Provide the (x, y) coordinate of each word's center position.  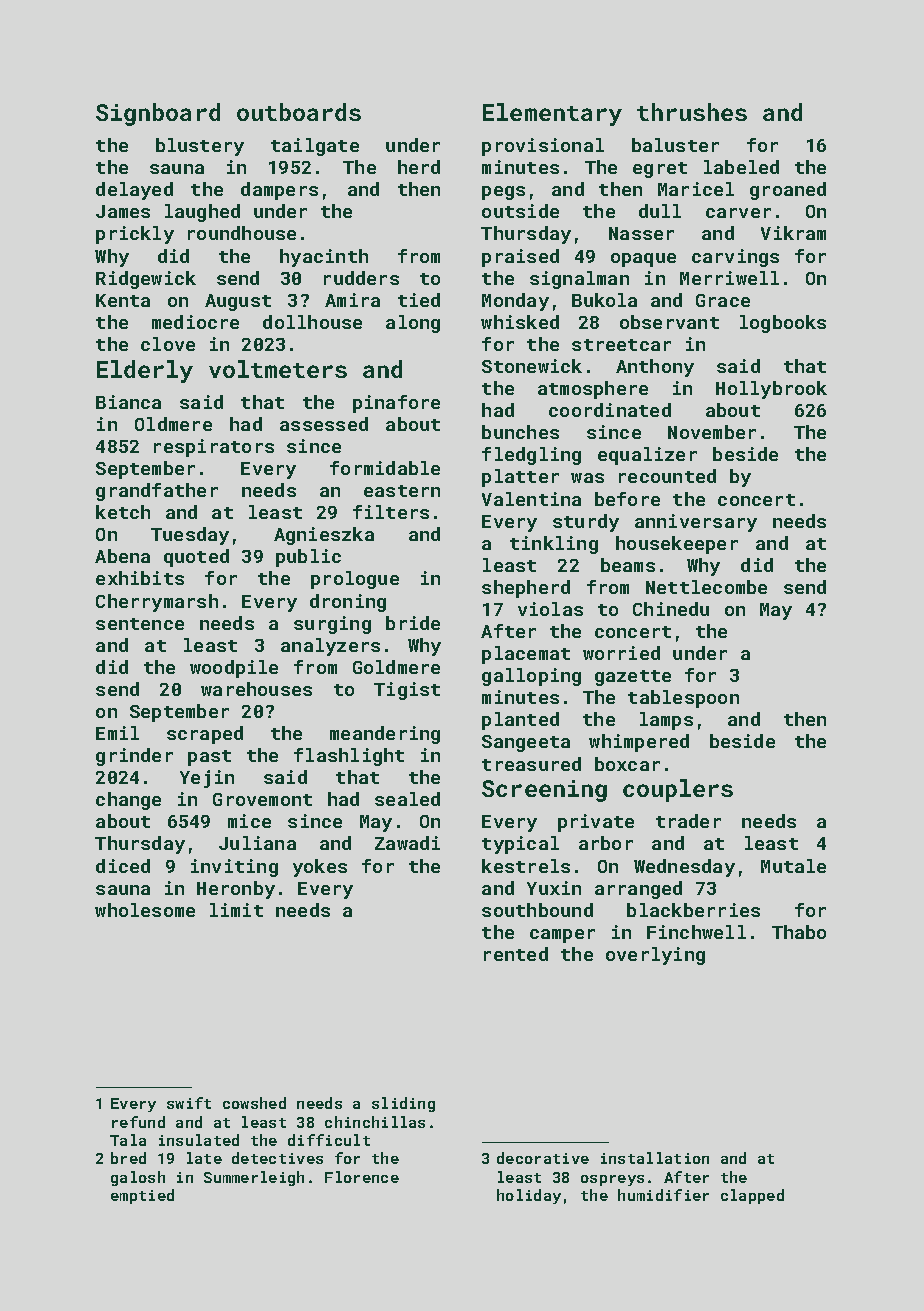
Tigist (407, 691)
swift (189, 1103)
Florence (362, 1177)
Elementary (552, 114)
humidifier (663, 1195)
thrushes (692, 112)
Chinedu (671, 609)
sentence (140, 624)
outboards (299, 112)
